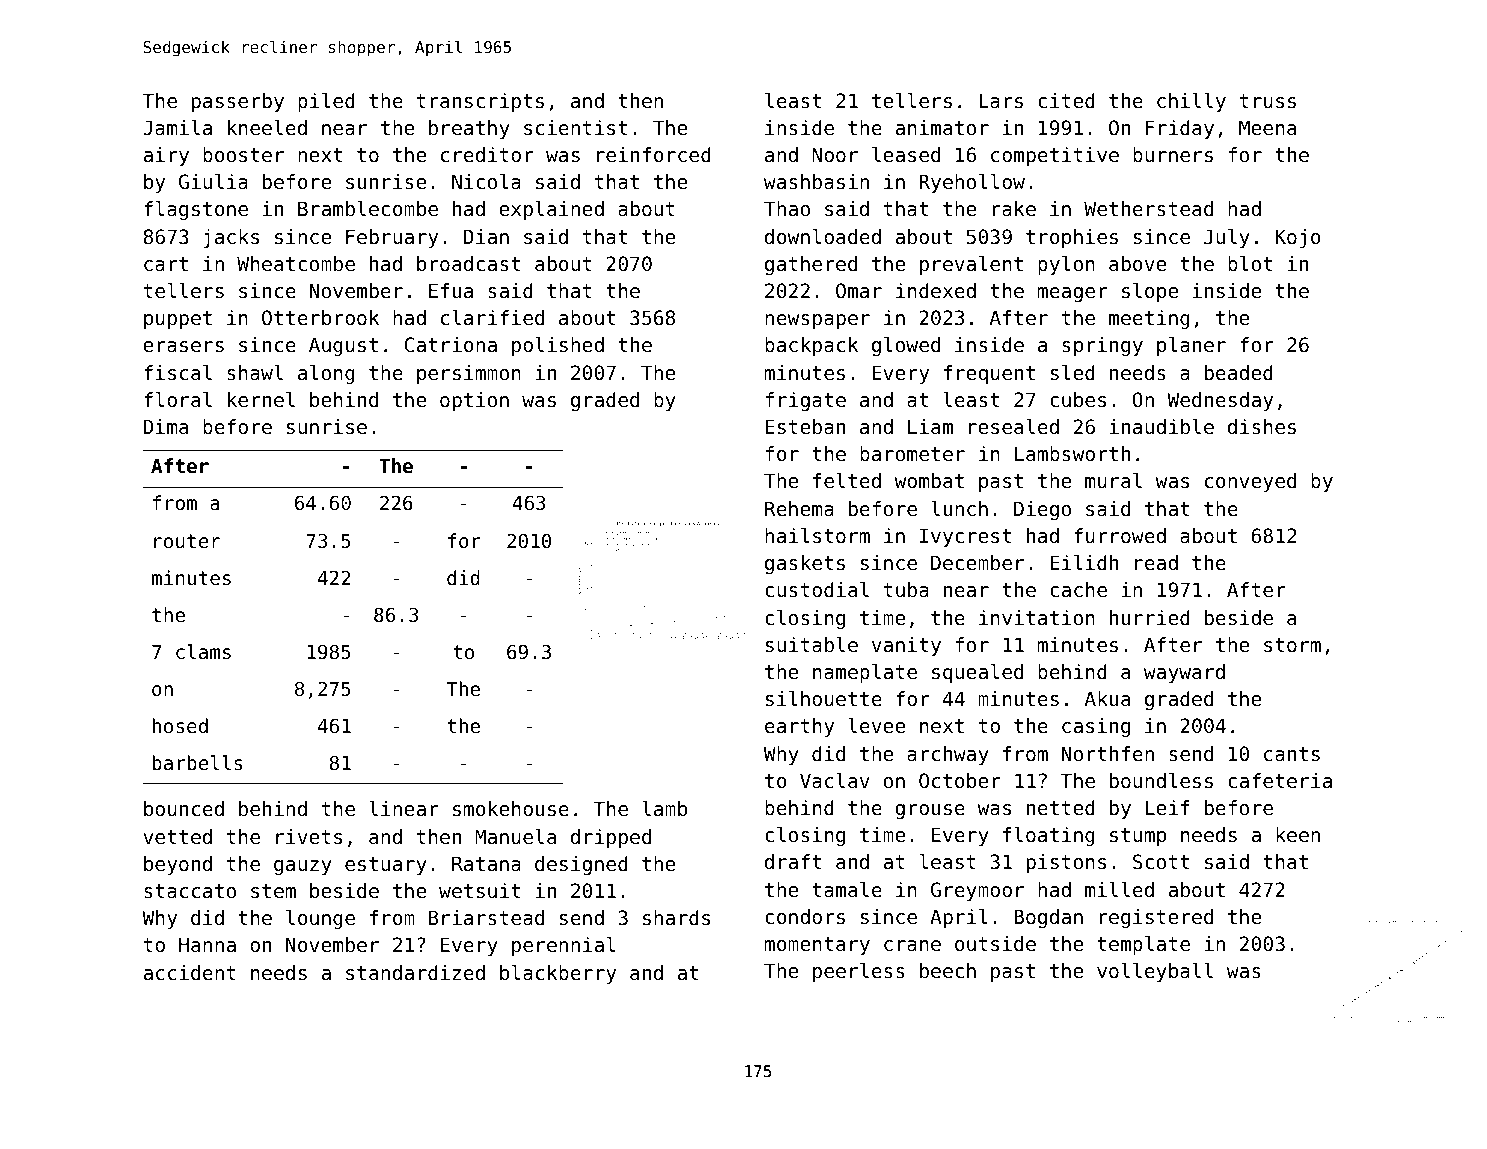  Describe the element at coordinates (187, 541) in the document. I see `router` at that location.
